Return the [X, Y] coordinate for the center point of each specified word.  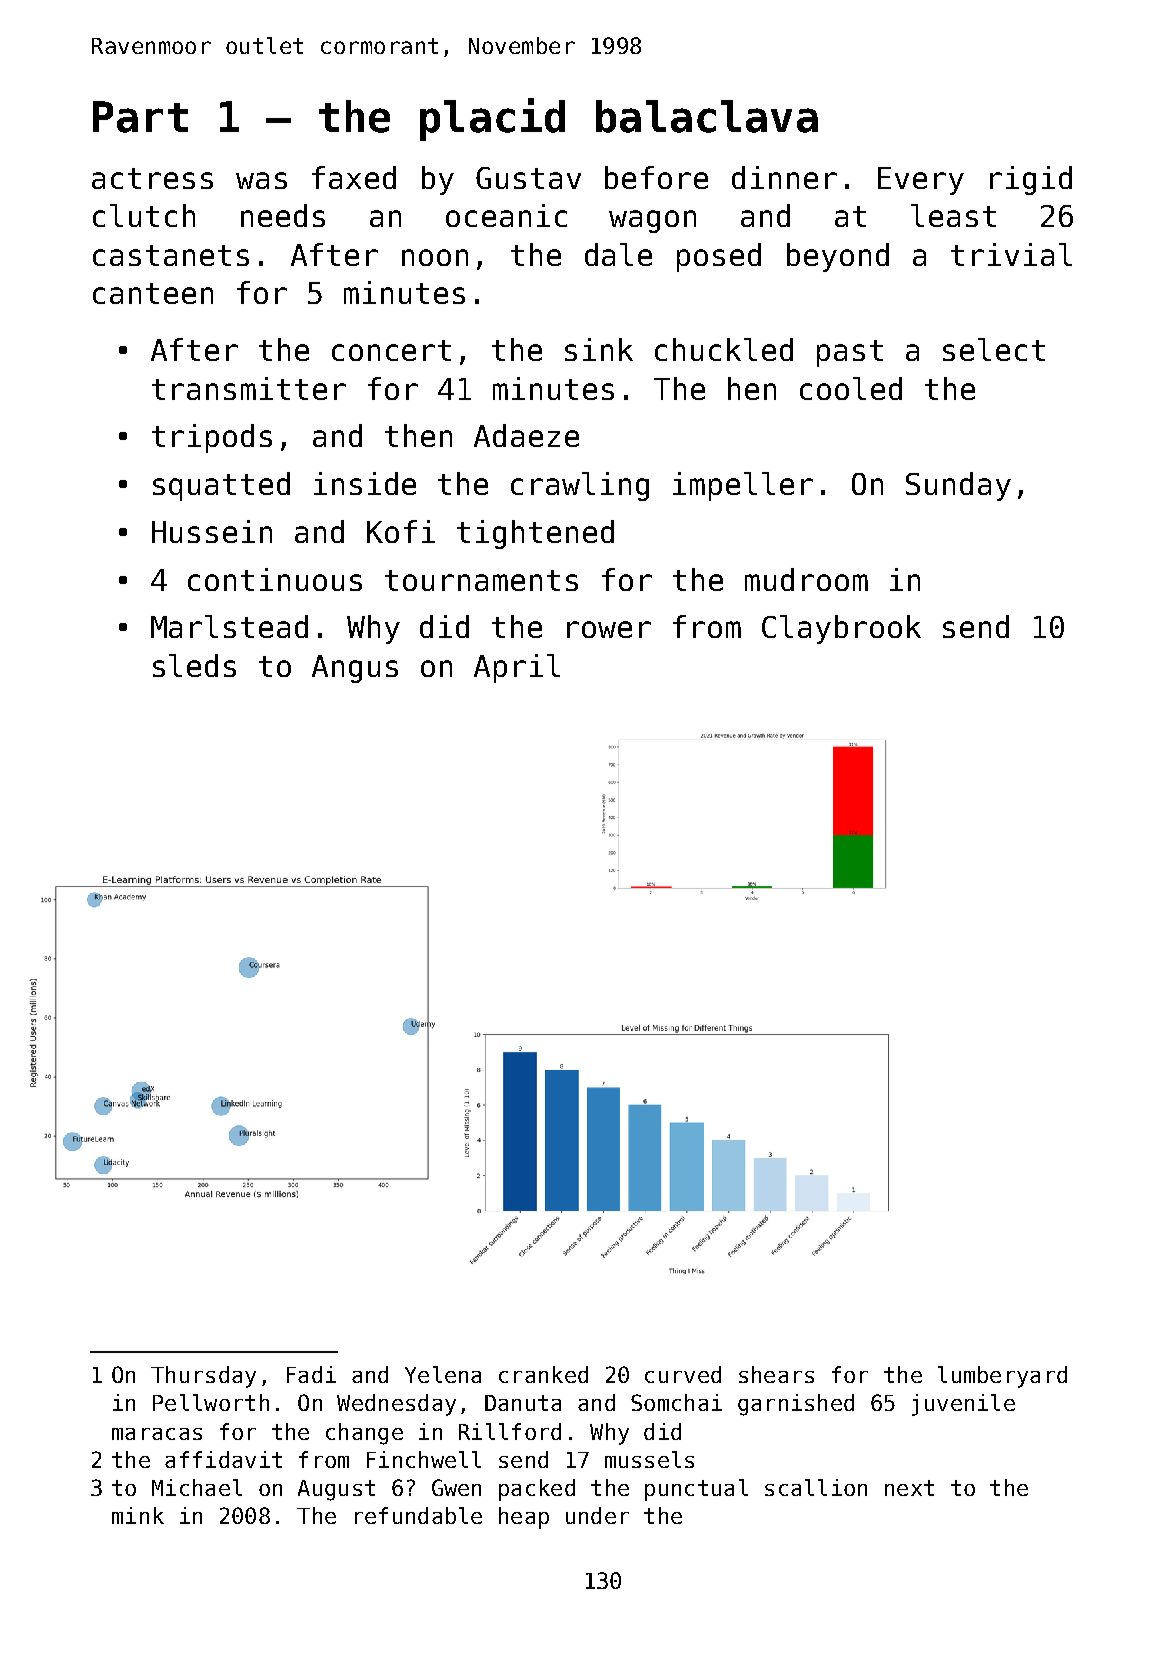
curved [683, 1374]
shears [776, 1374]
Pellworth [211, 1402]
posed [719, 257]
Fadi [311, 1374]
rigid [1031, 180]
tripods [212, 438]
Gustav [528, 178]
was [261, 180]
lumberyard [1002, 1377]
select [994, 349]
